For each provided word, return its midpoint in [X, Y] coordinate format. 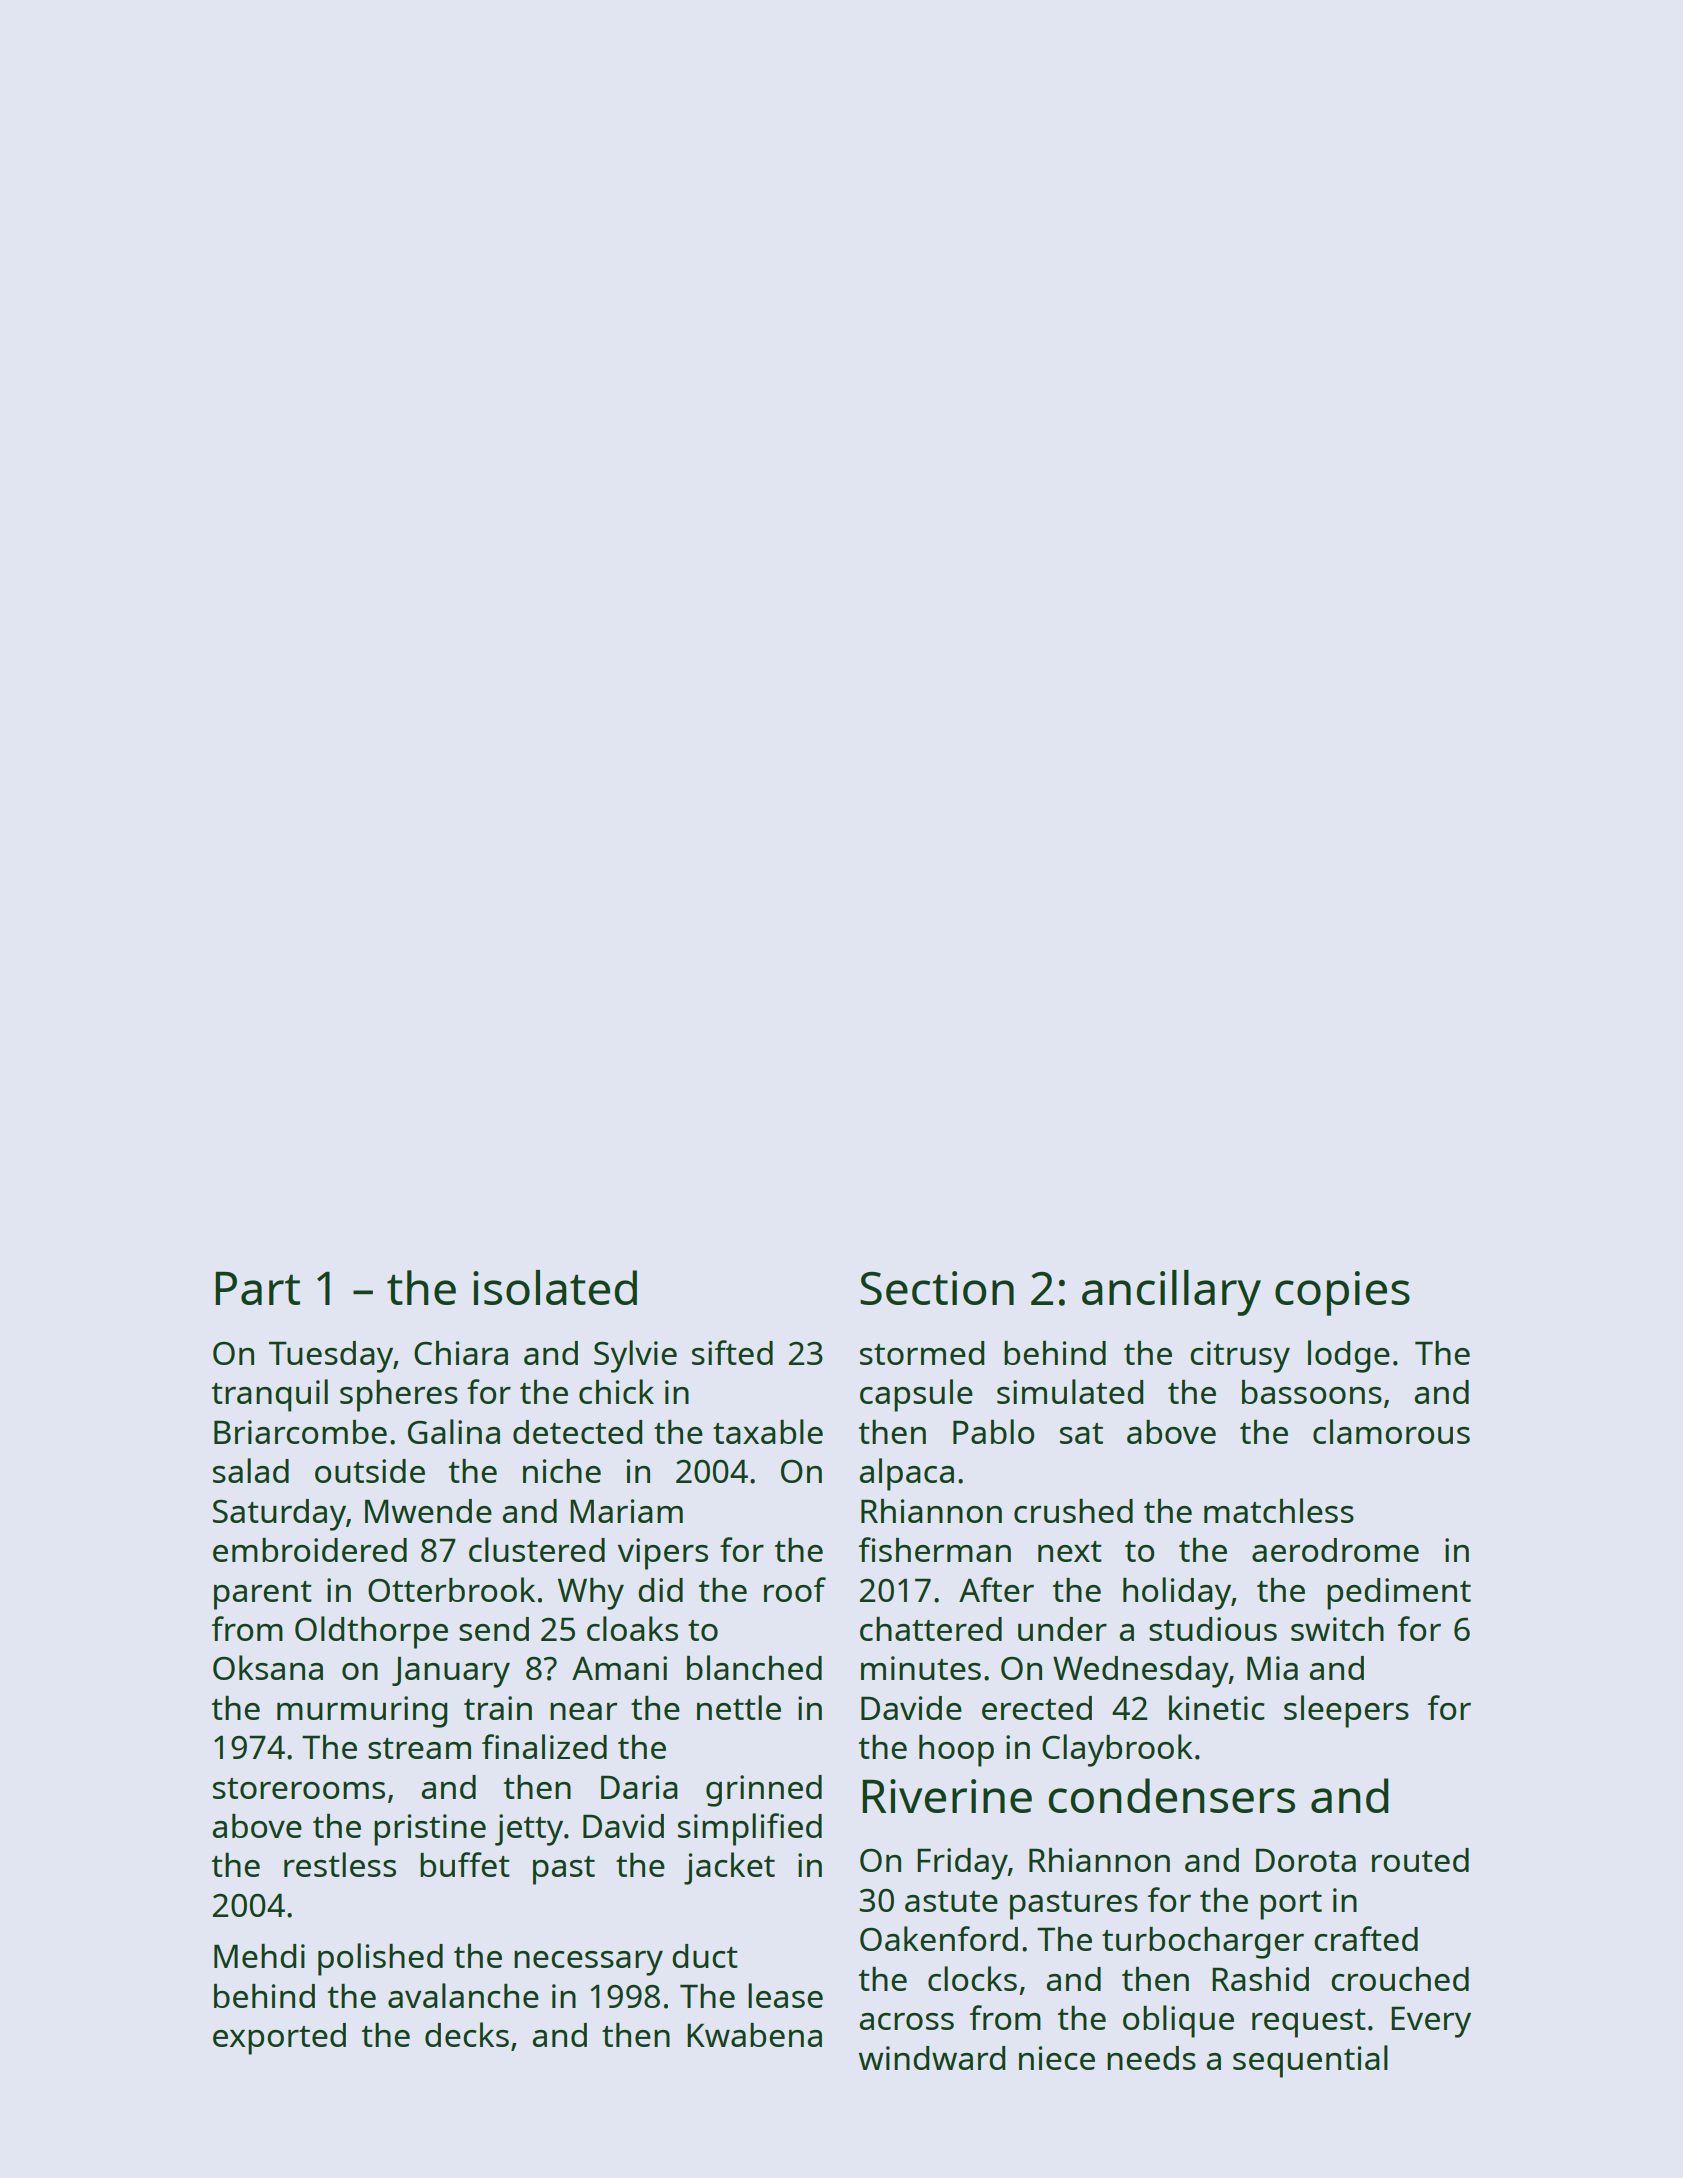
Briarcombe [300, 1432]
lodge [1349, 1356]
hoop [956, 1751]
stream [419, 1748]
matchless [1279, 1510]
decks [467, 2034]
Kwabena [754, 2035]
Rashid [1260, 1979]
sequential [1310, 2061]
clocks [972, 1978]
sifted [732, 1352]
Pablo [993, 1431]
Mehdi [259, 1956]
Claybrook [1117, 1750]
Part [257, 1288]
